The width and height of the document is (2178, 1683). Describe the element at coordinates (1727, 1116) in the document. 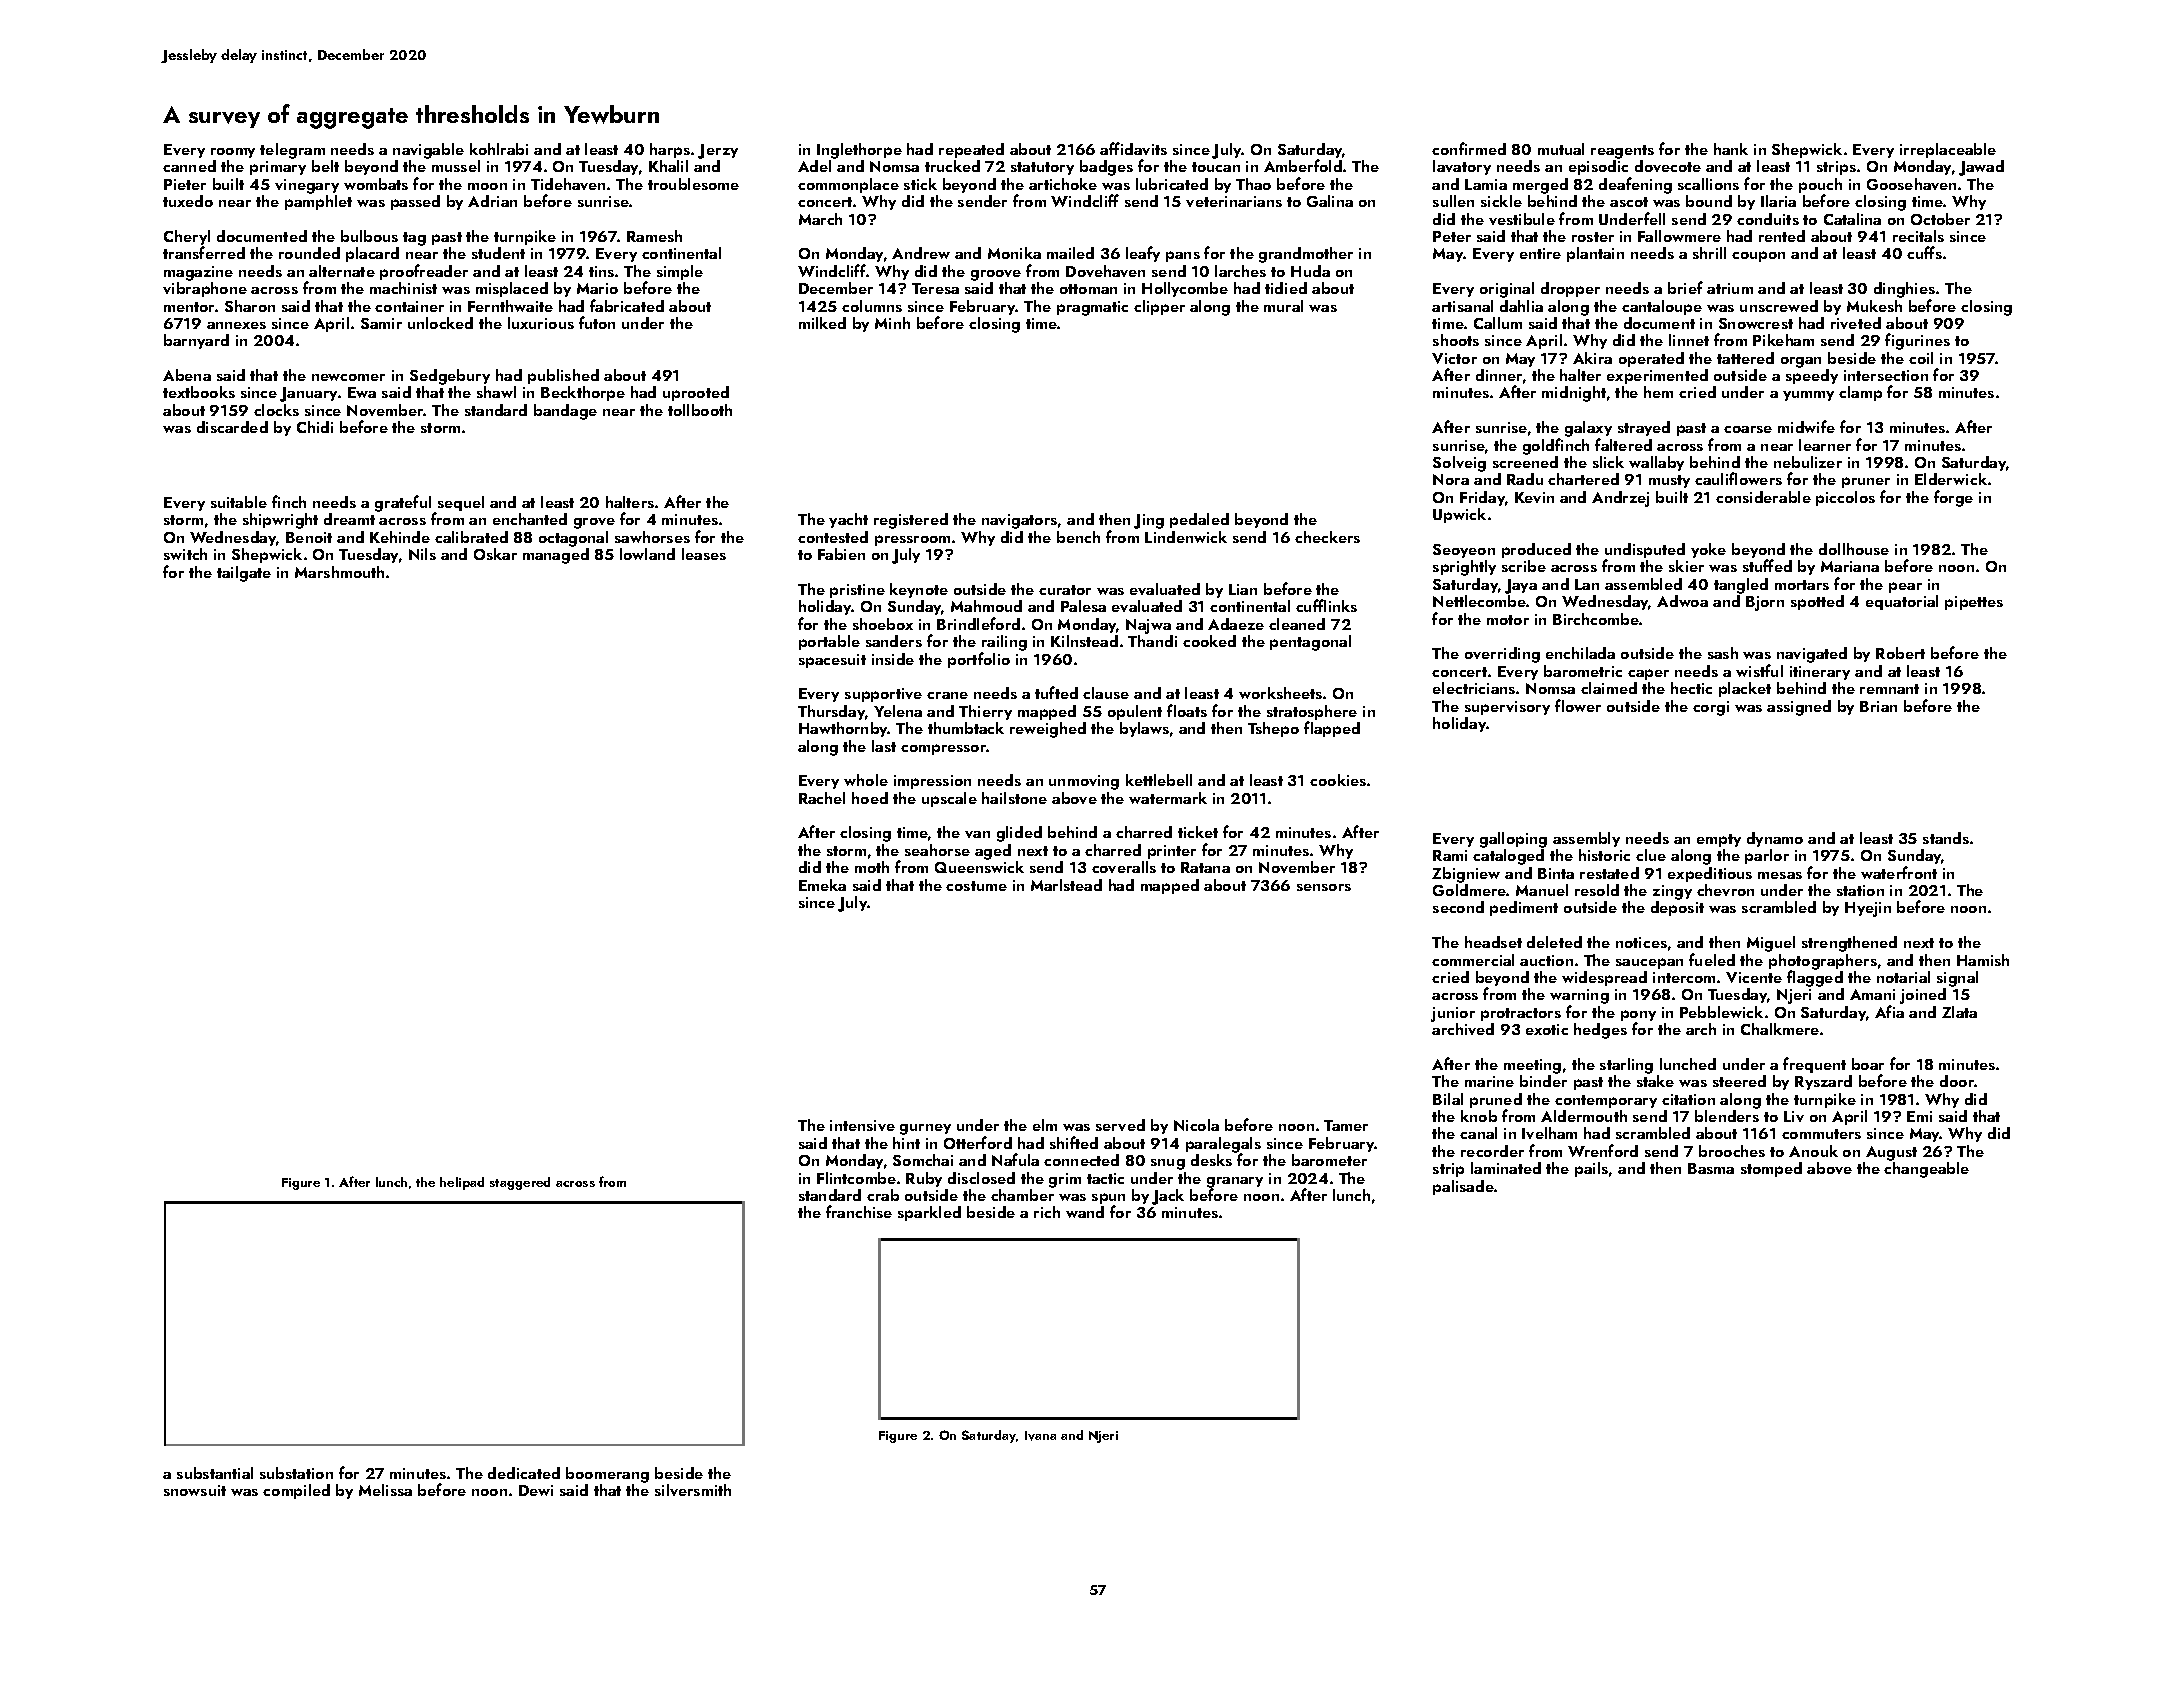

I see `blenders` at that location.
